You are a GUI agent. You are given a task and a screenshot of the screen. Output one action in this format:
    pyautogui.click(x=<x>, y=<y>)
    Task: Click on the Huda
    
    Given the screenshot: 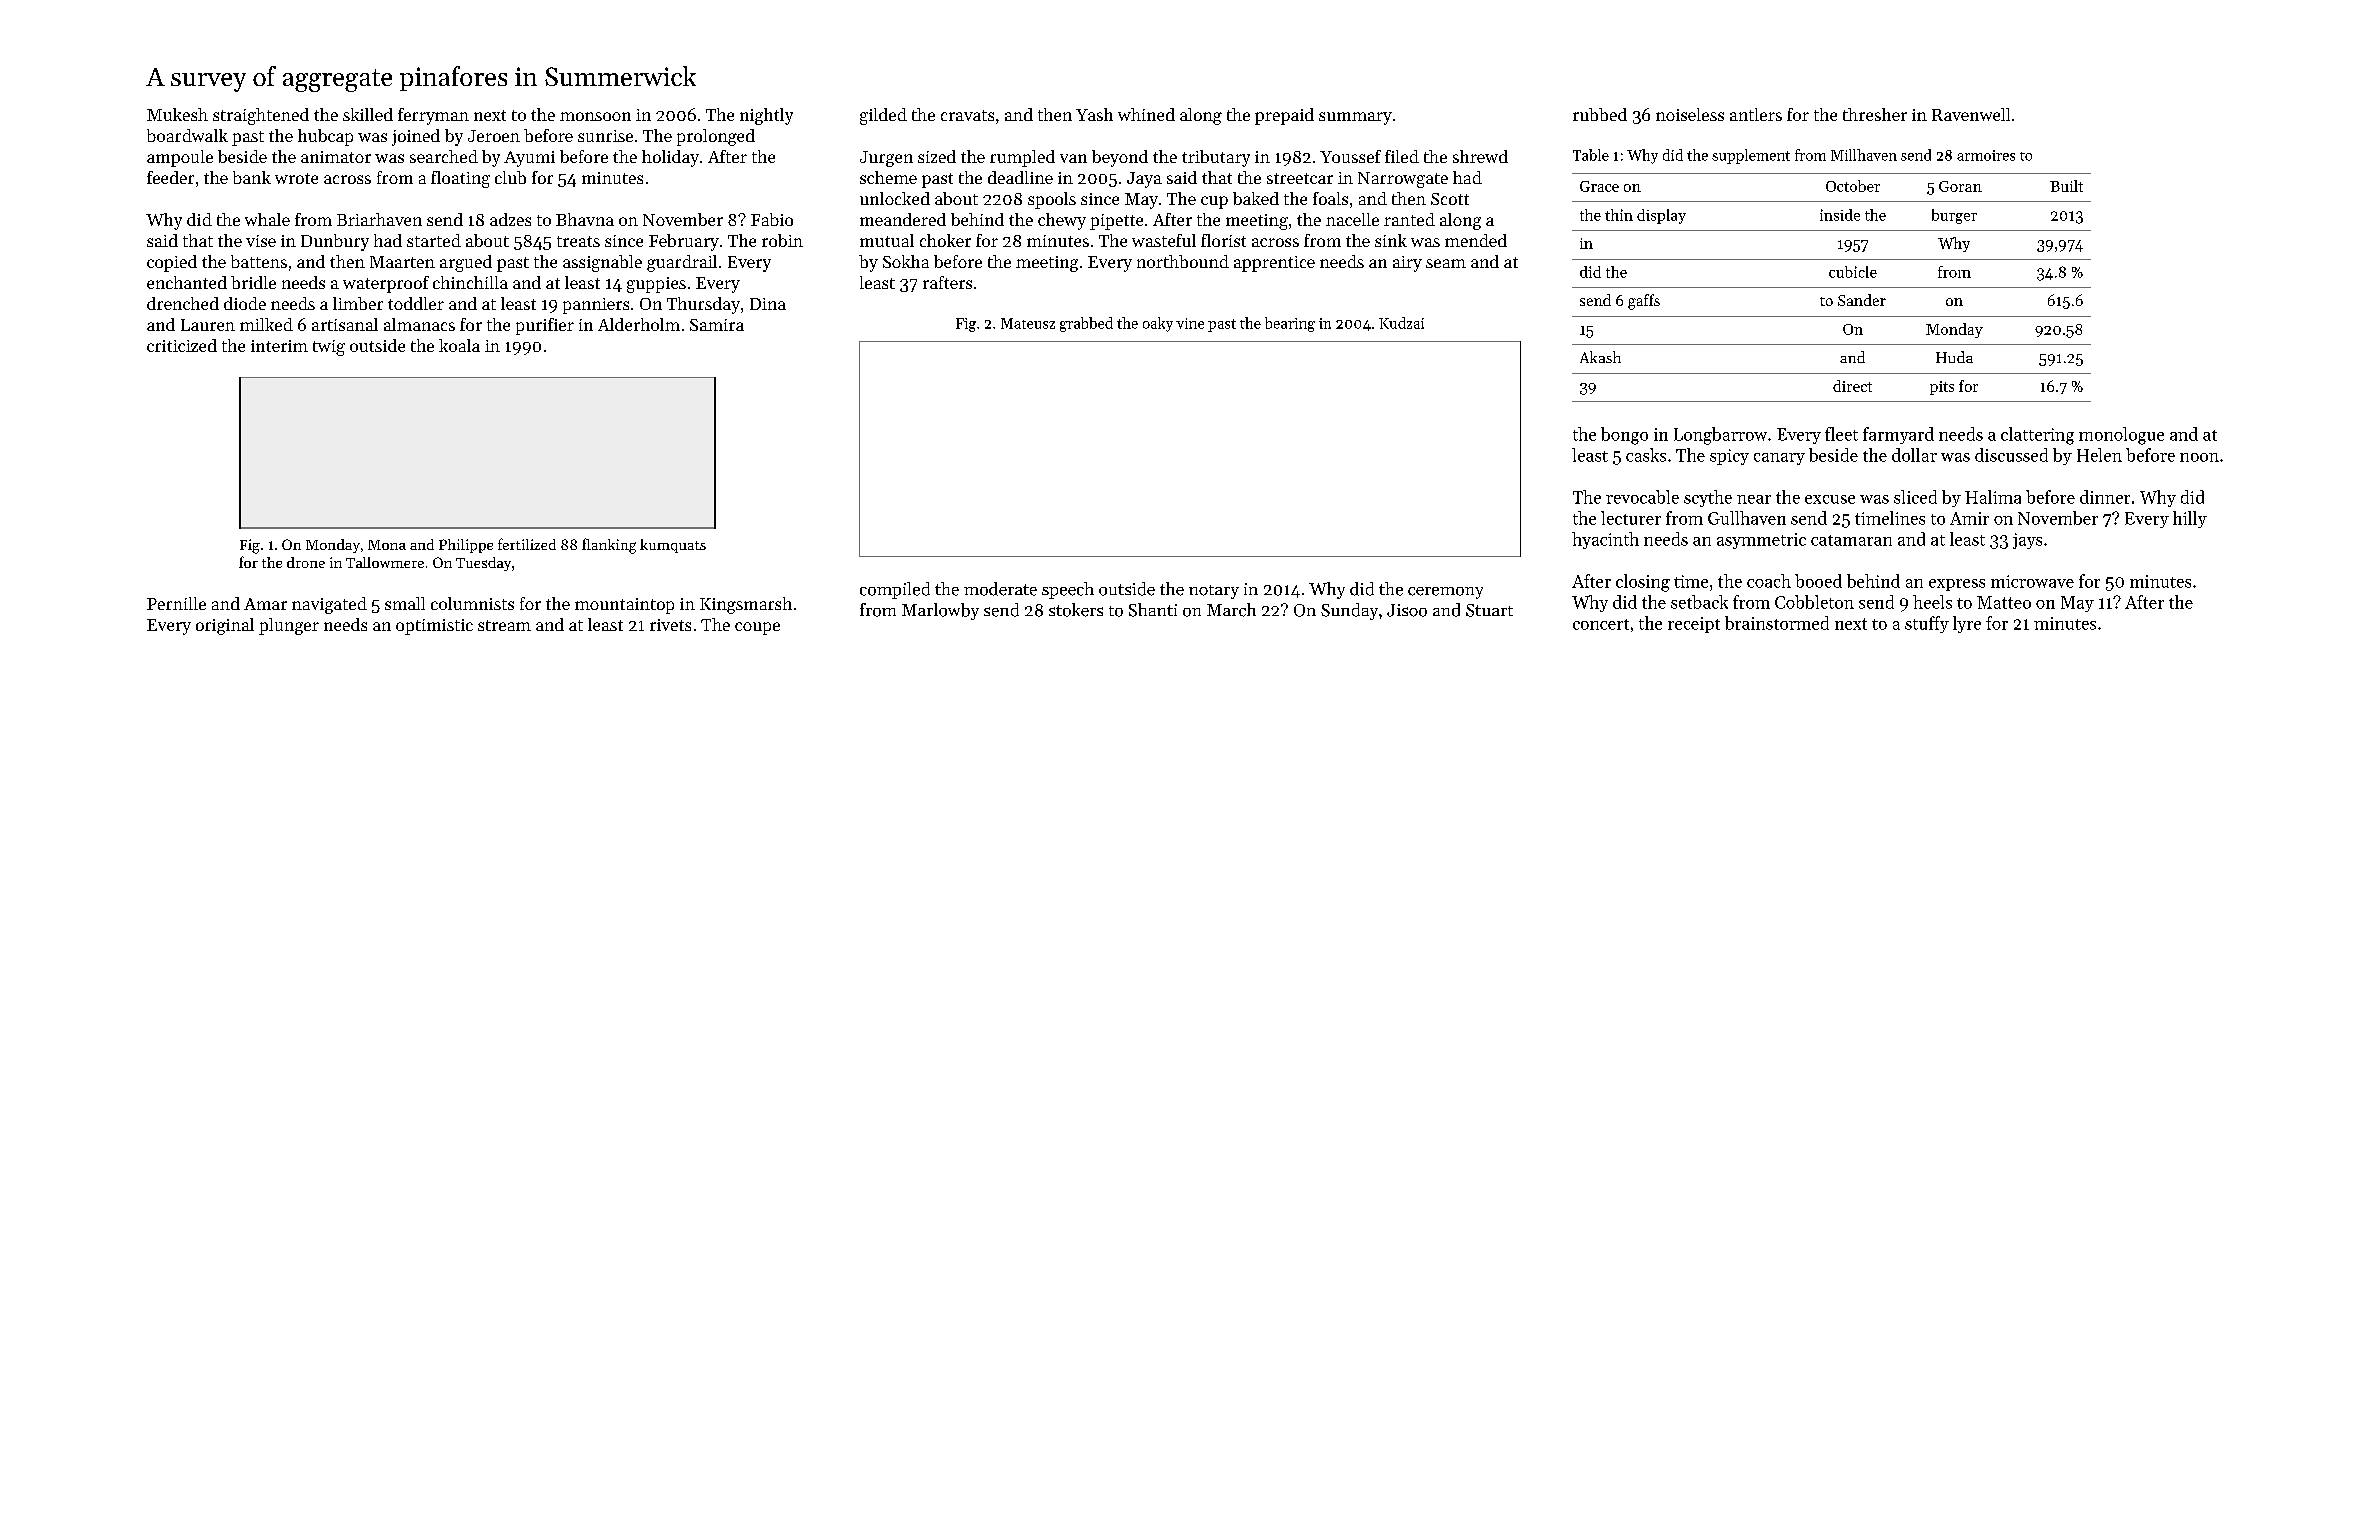 What is the action you would take?
    pyautogui.click(x=1954, y=357)
